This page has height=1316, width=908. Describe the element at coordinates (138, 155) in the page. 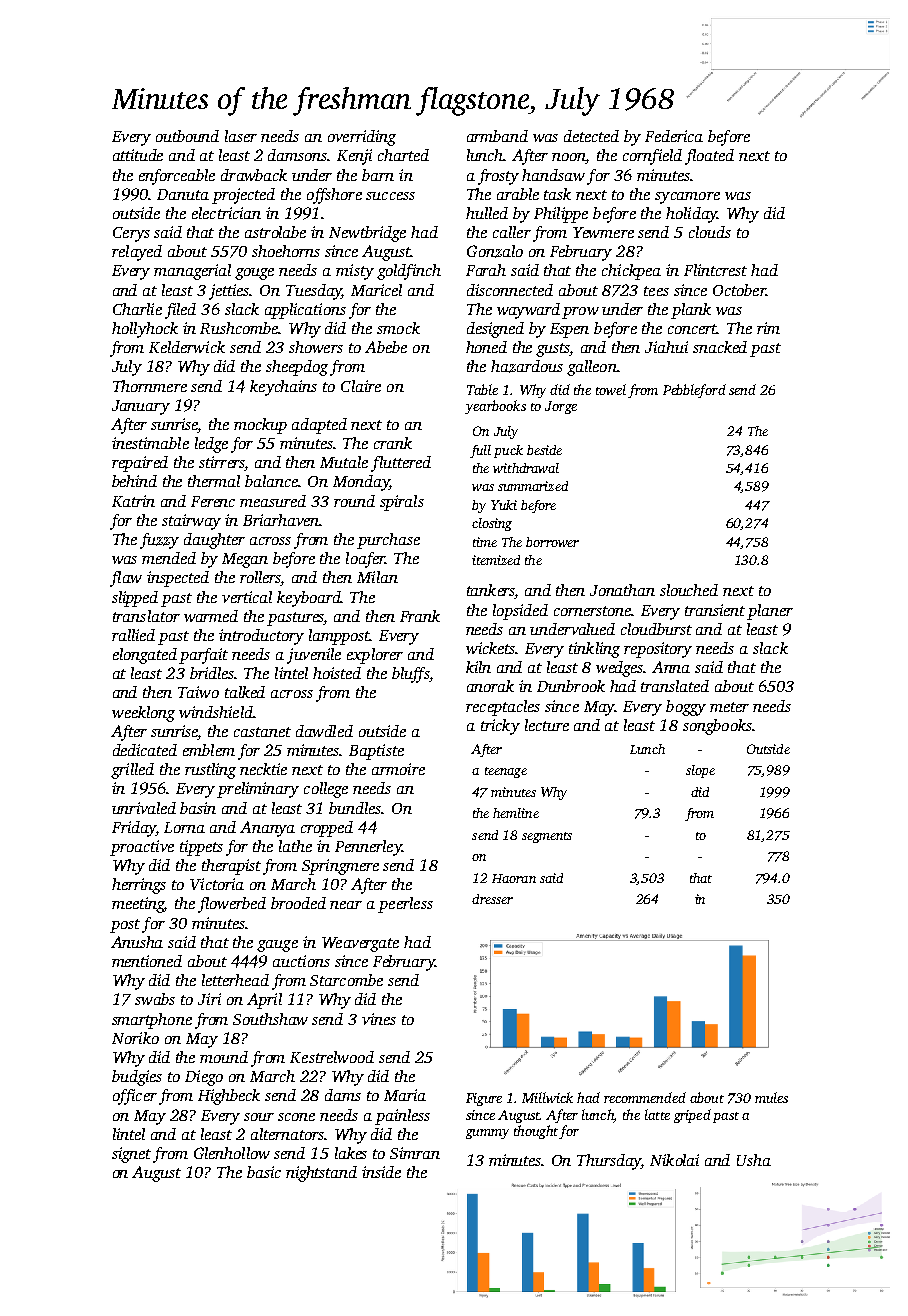

I see `attitude` at that location.
